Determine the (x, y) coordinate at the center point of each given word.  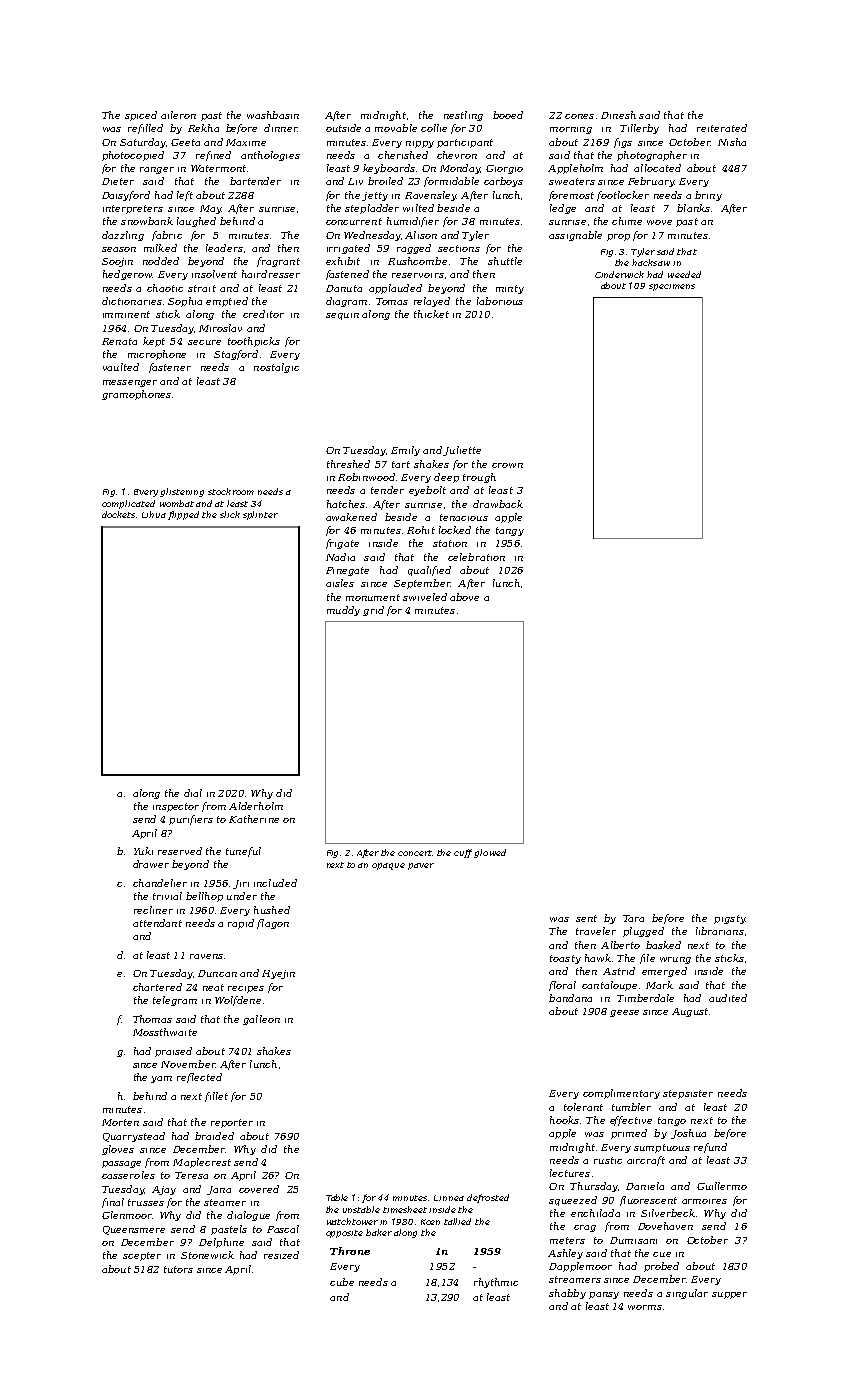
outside (343, 128)
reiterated (722, 128)
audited (728, 998)
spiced (141, 116)
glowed (490, 853)
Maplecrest (202, 1163)
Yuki (143, 851)
